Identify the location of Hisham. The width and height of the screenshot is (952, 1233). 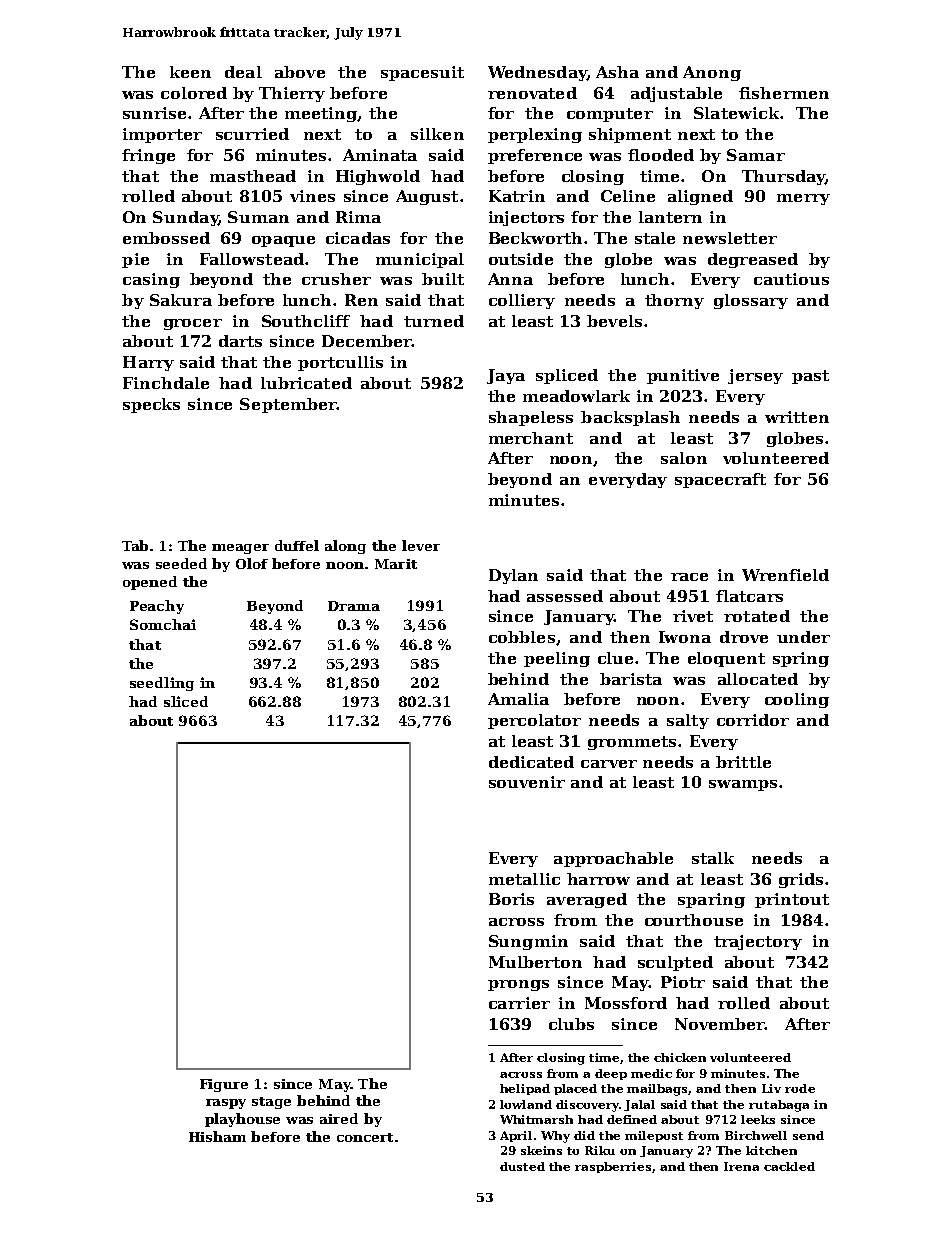
(217, 1136).
